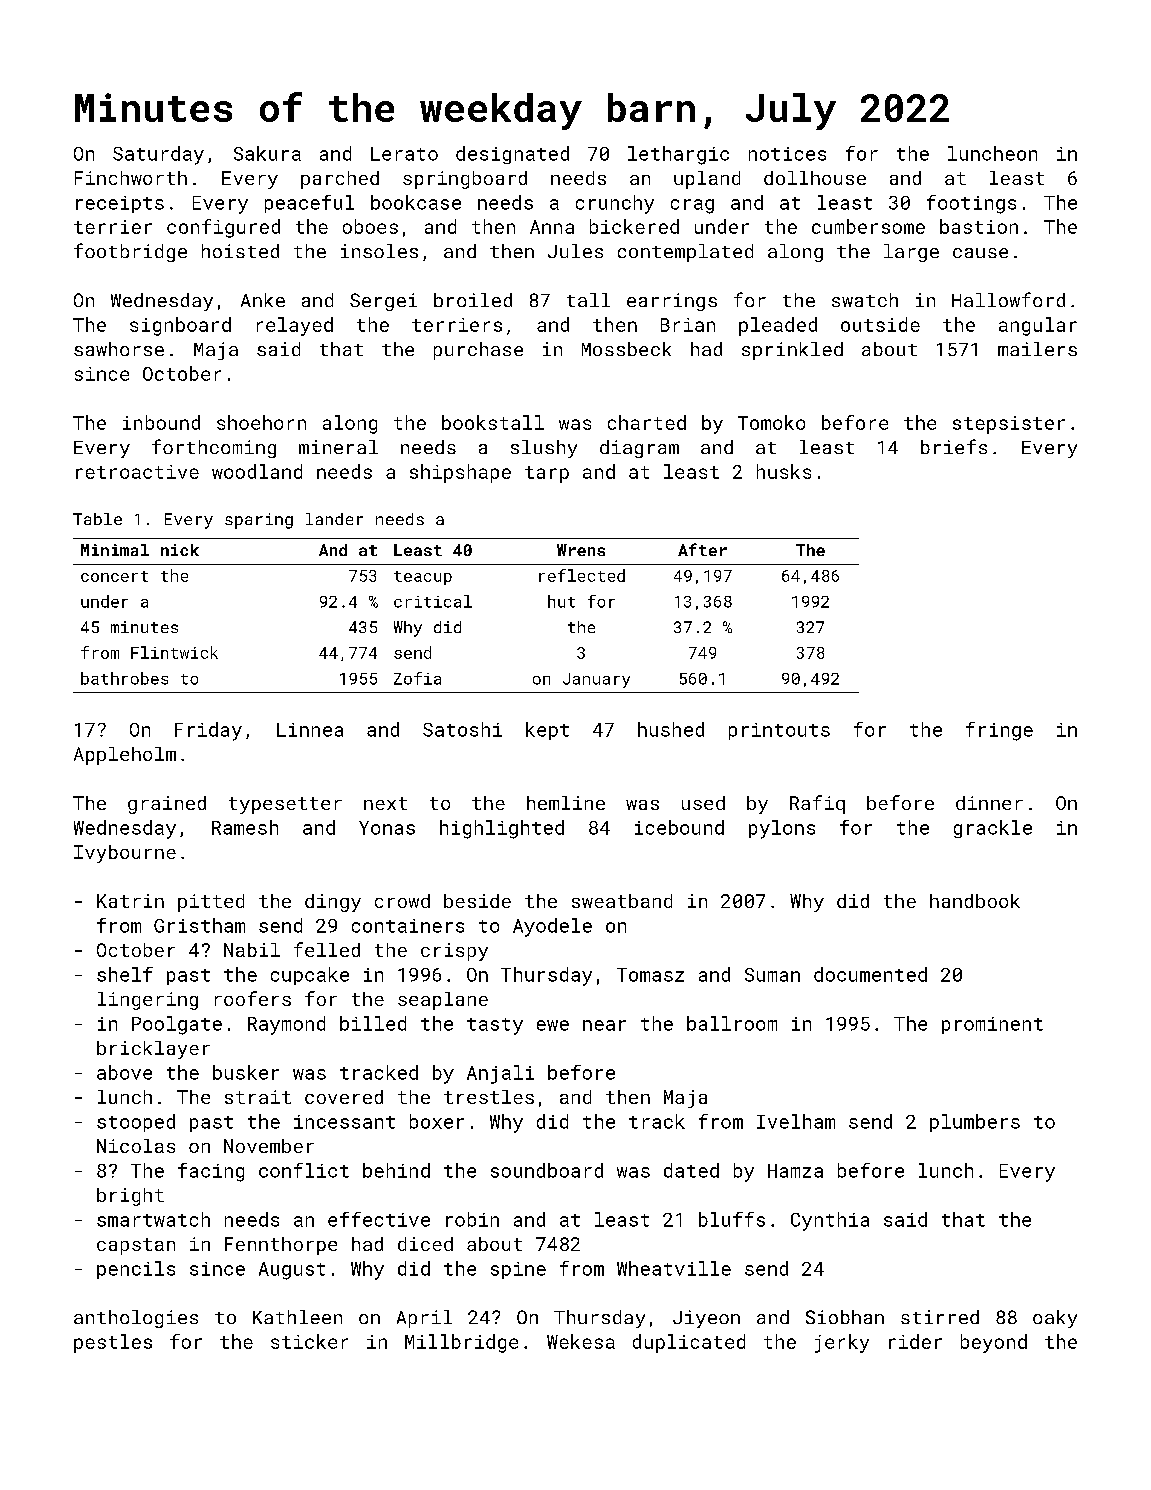  Describe the element at coordinates (167, 805) in the screenshot. I see `grained` at that location.
